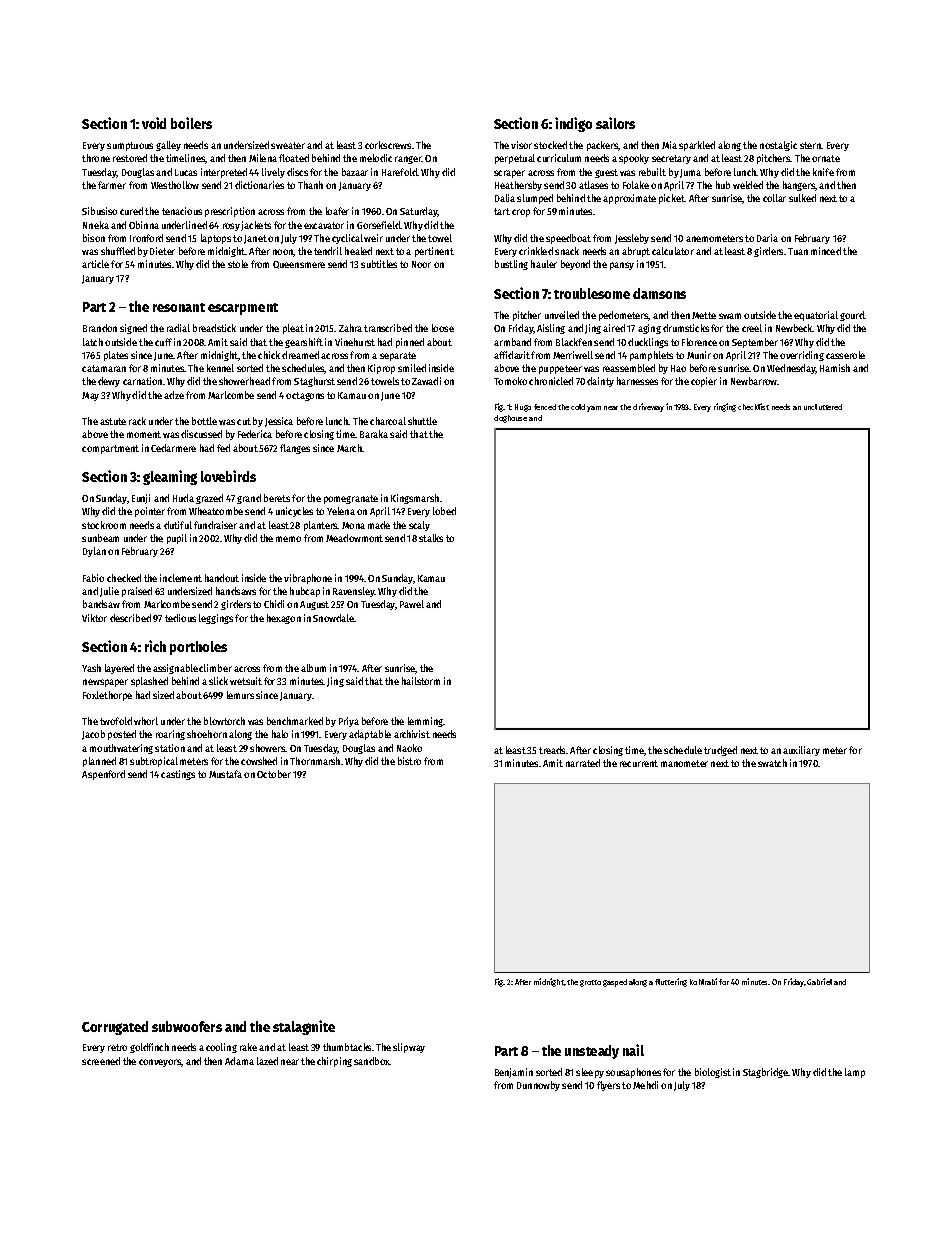 The height and width of the image is (1233, 952). Describe the element at coordinates (216, 239) in the image. I see `laptops` at that location.
